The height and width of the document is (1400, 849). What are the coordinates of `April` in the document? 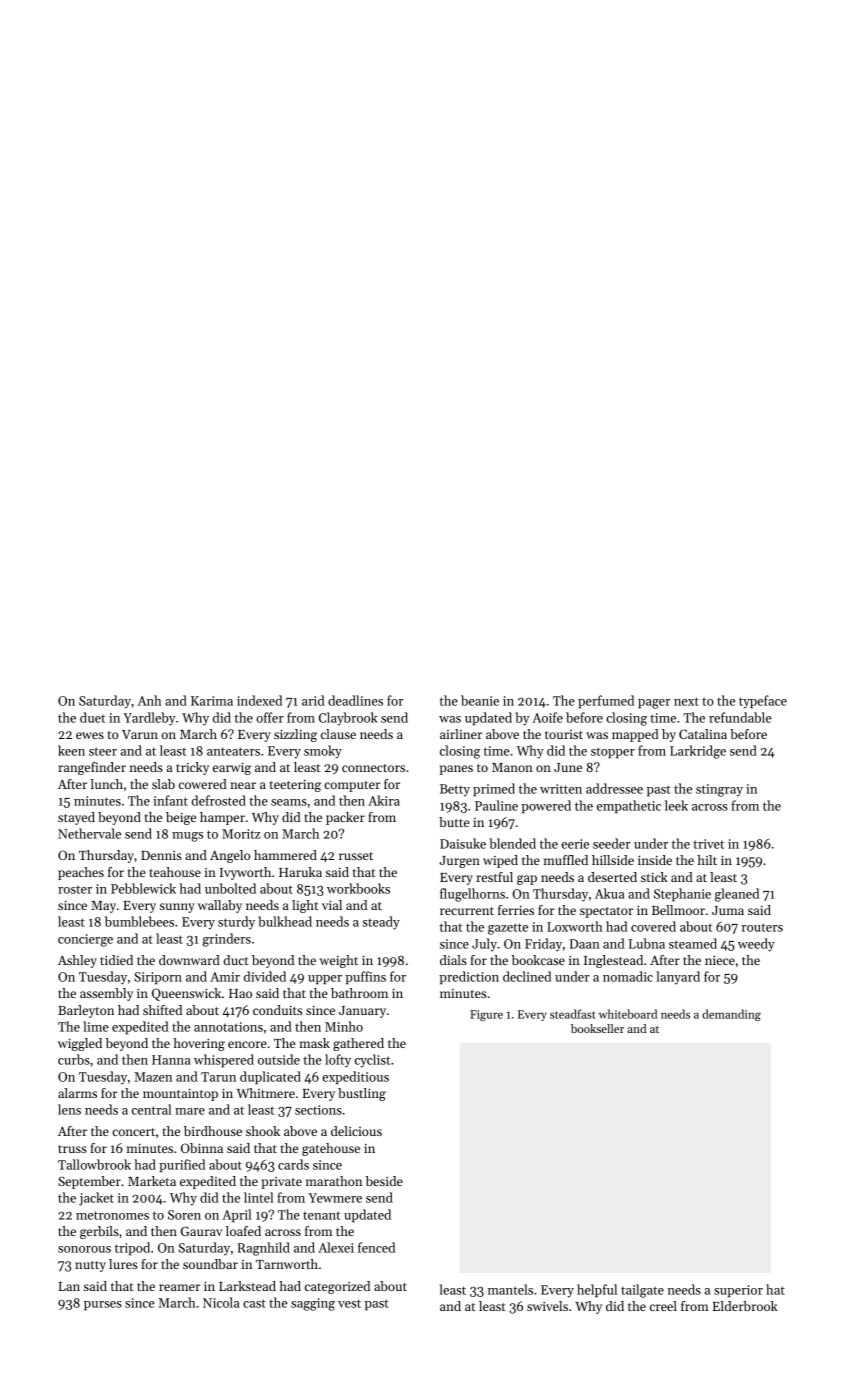 It's located at (236, 1215).
